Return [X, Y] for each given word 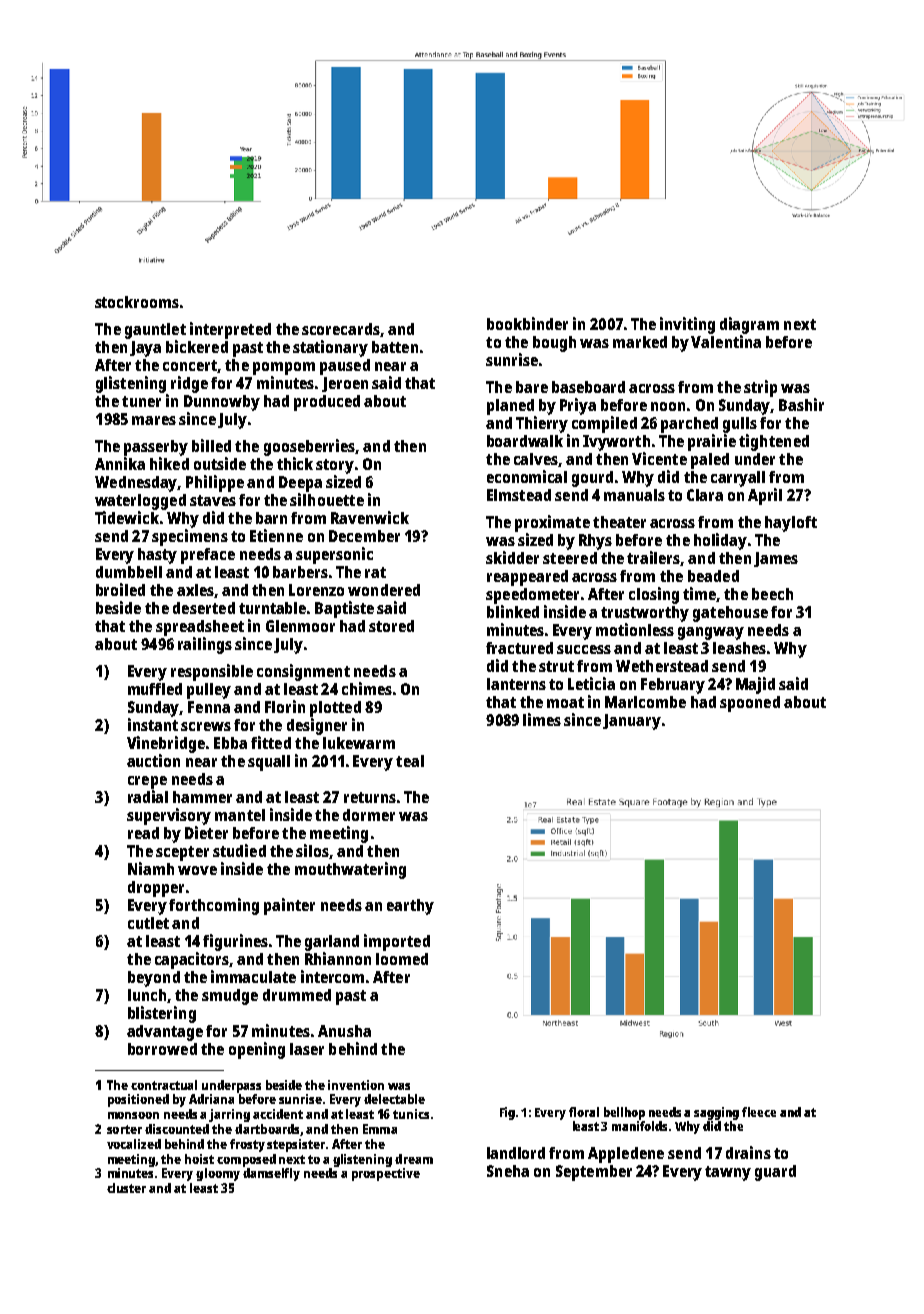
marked [640, 342]
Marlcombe [645, 702]
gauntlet [155, 331]
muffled [155, 689]
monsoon [133, 1115]
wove [197, 870]
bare [532, 387]
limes [542, 719]
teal [410, 761]
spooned [750, 704]
